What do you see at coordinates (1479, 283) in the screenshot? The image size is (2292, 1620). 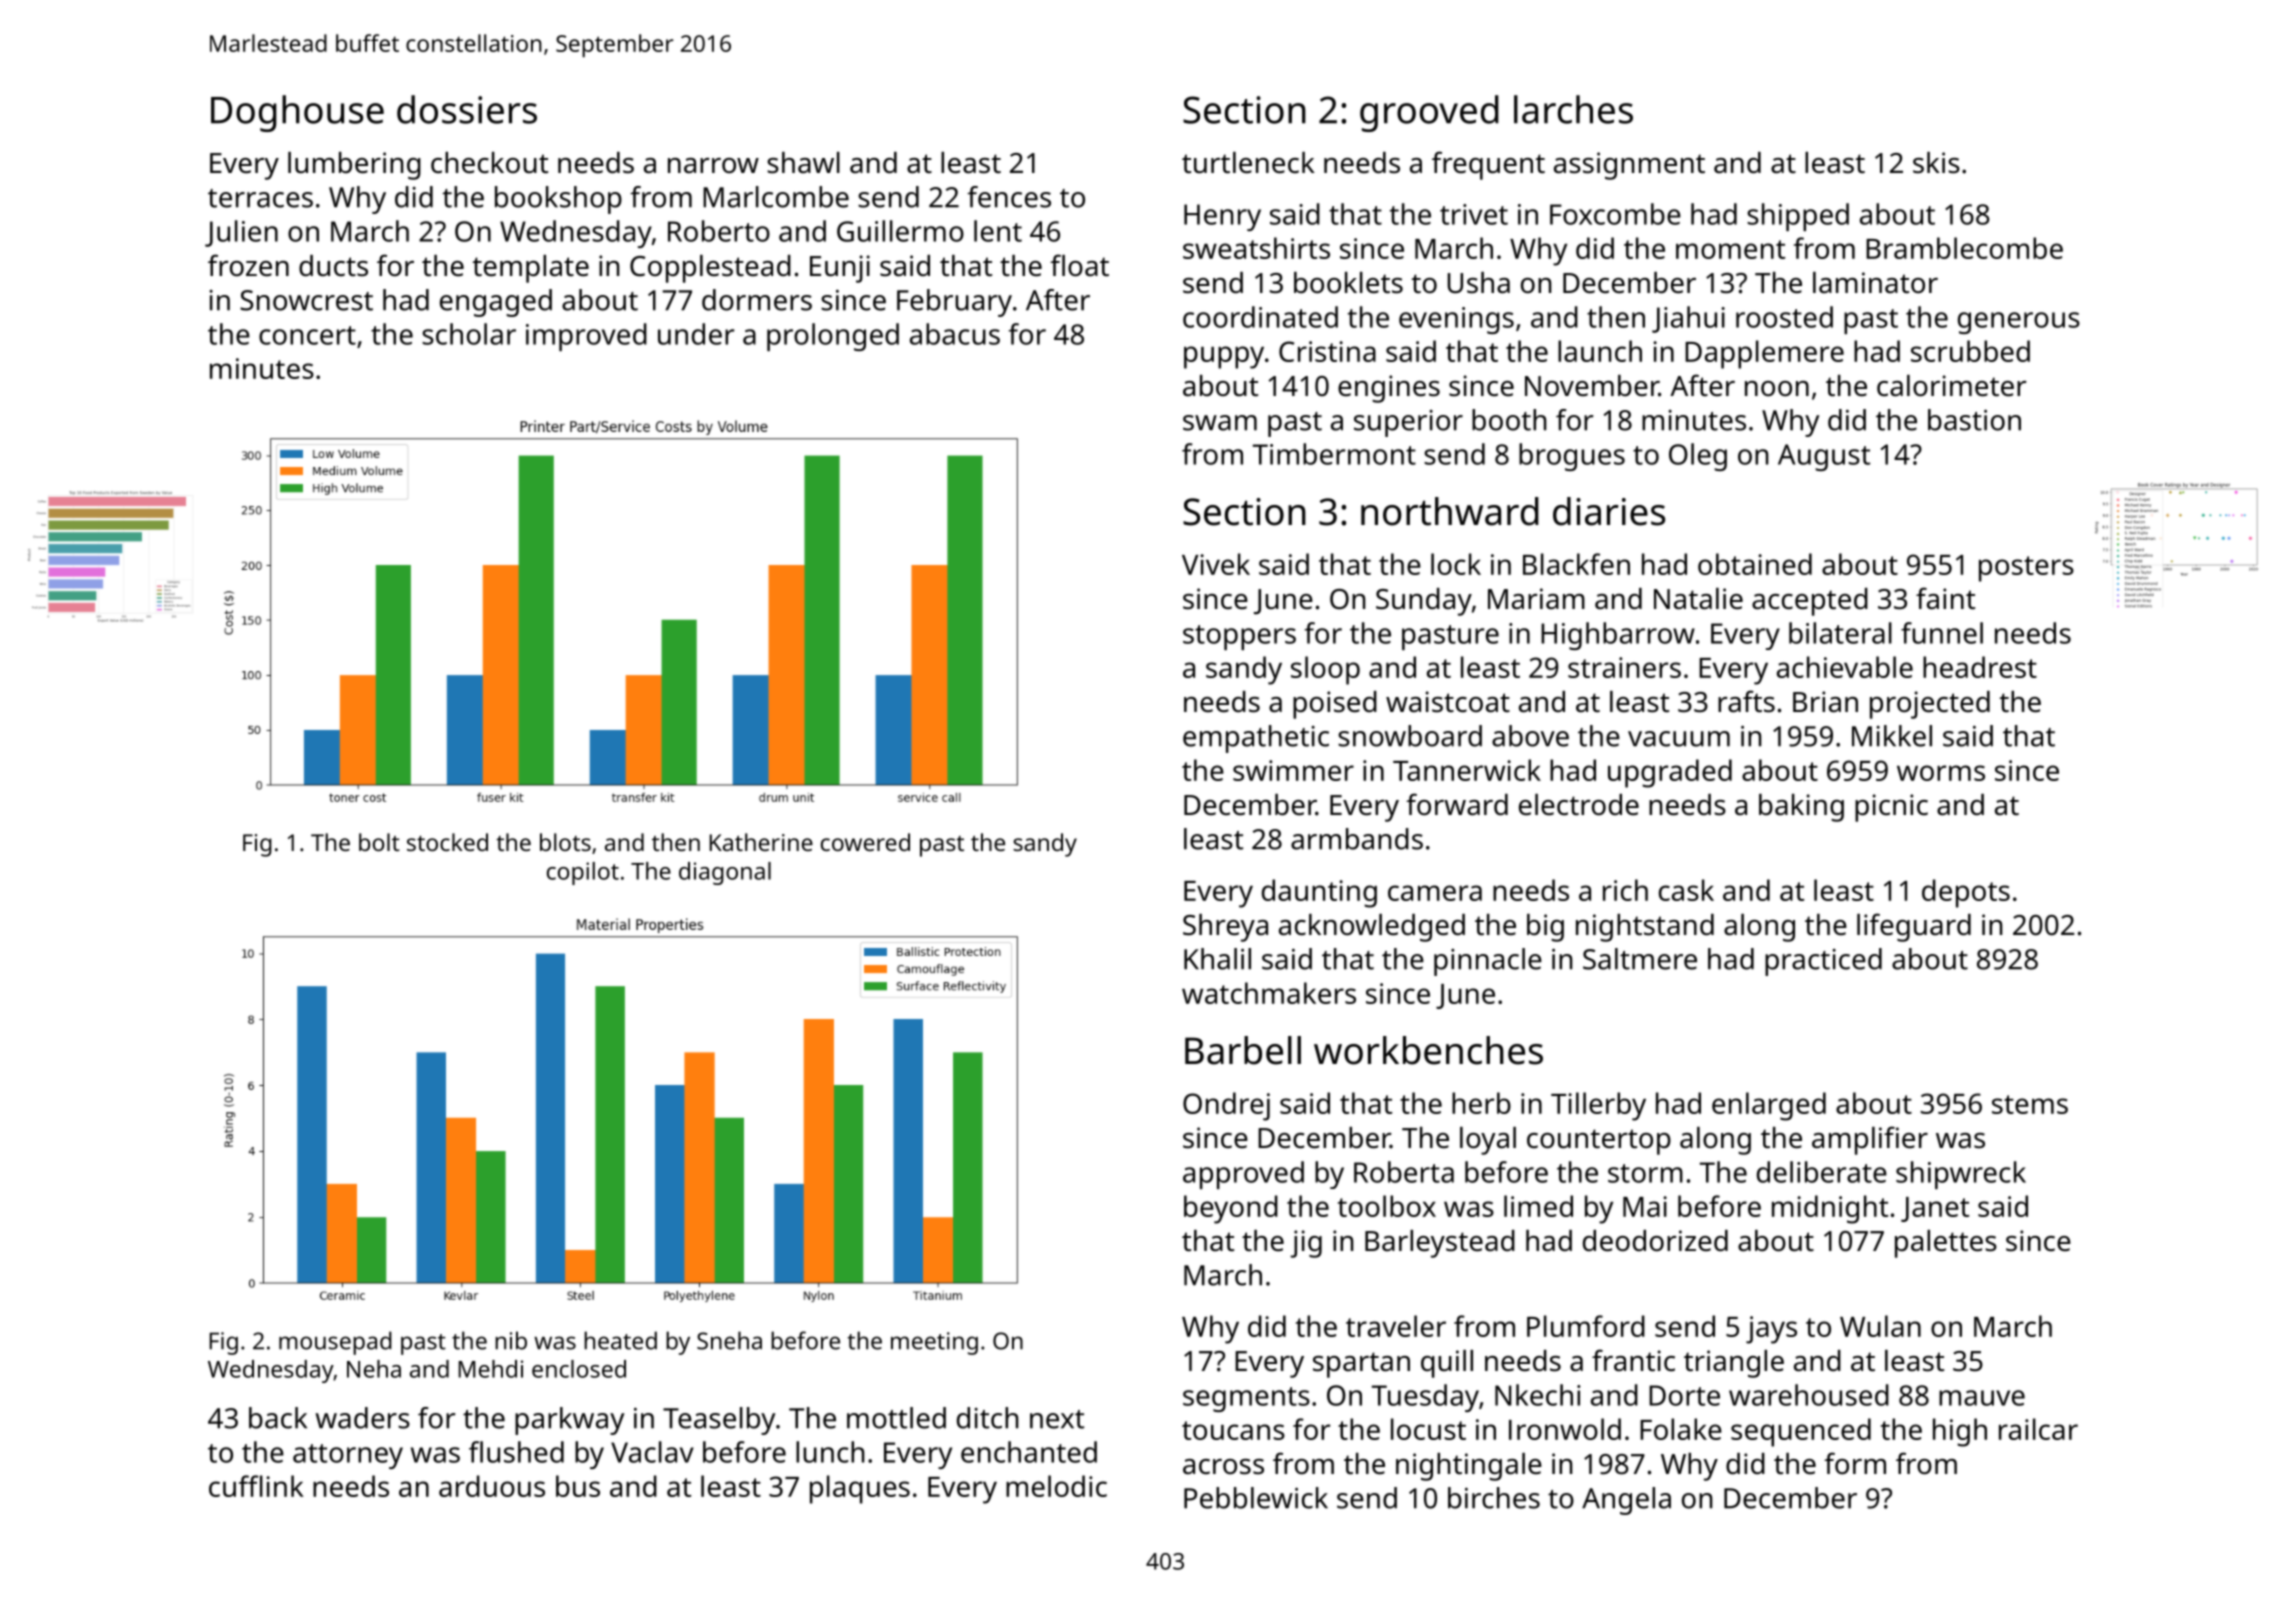 I see `Usha` at bounding box center [1479, 283].
